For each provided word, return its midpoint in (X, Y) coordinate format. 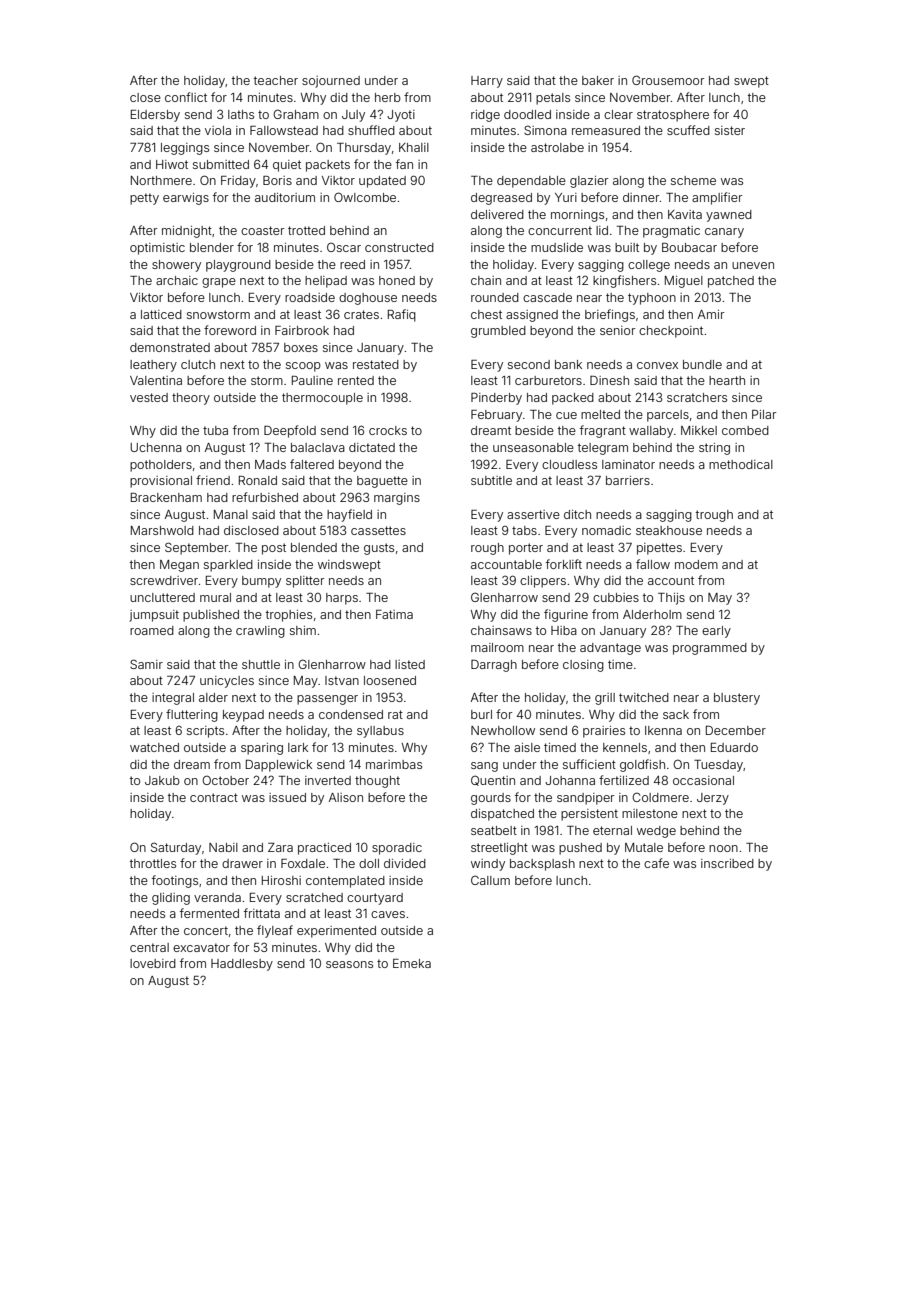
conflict (186, 97)
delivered (497, 214)
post (274, 549)
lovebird (153, 963)
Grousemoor (668, 80)
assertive (533, 514)
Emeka (412, 963)
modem (696, 564)
